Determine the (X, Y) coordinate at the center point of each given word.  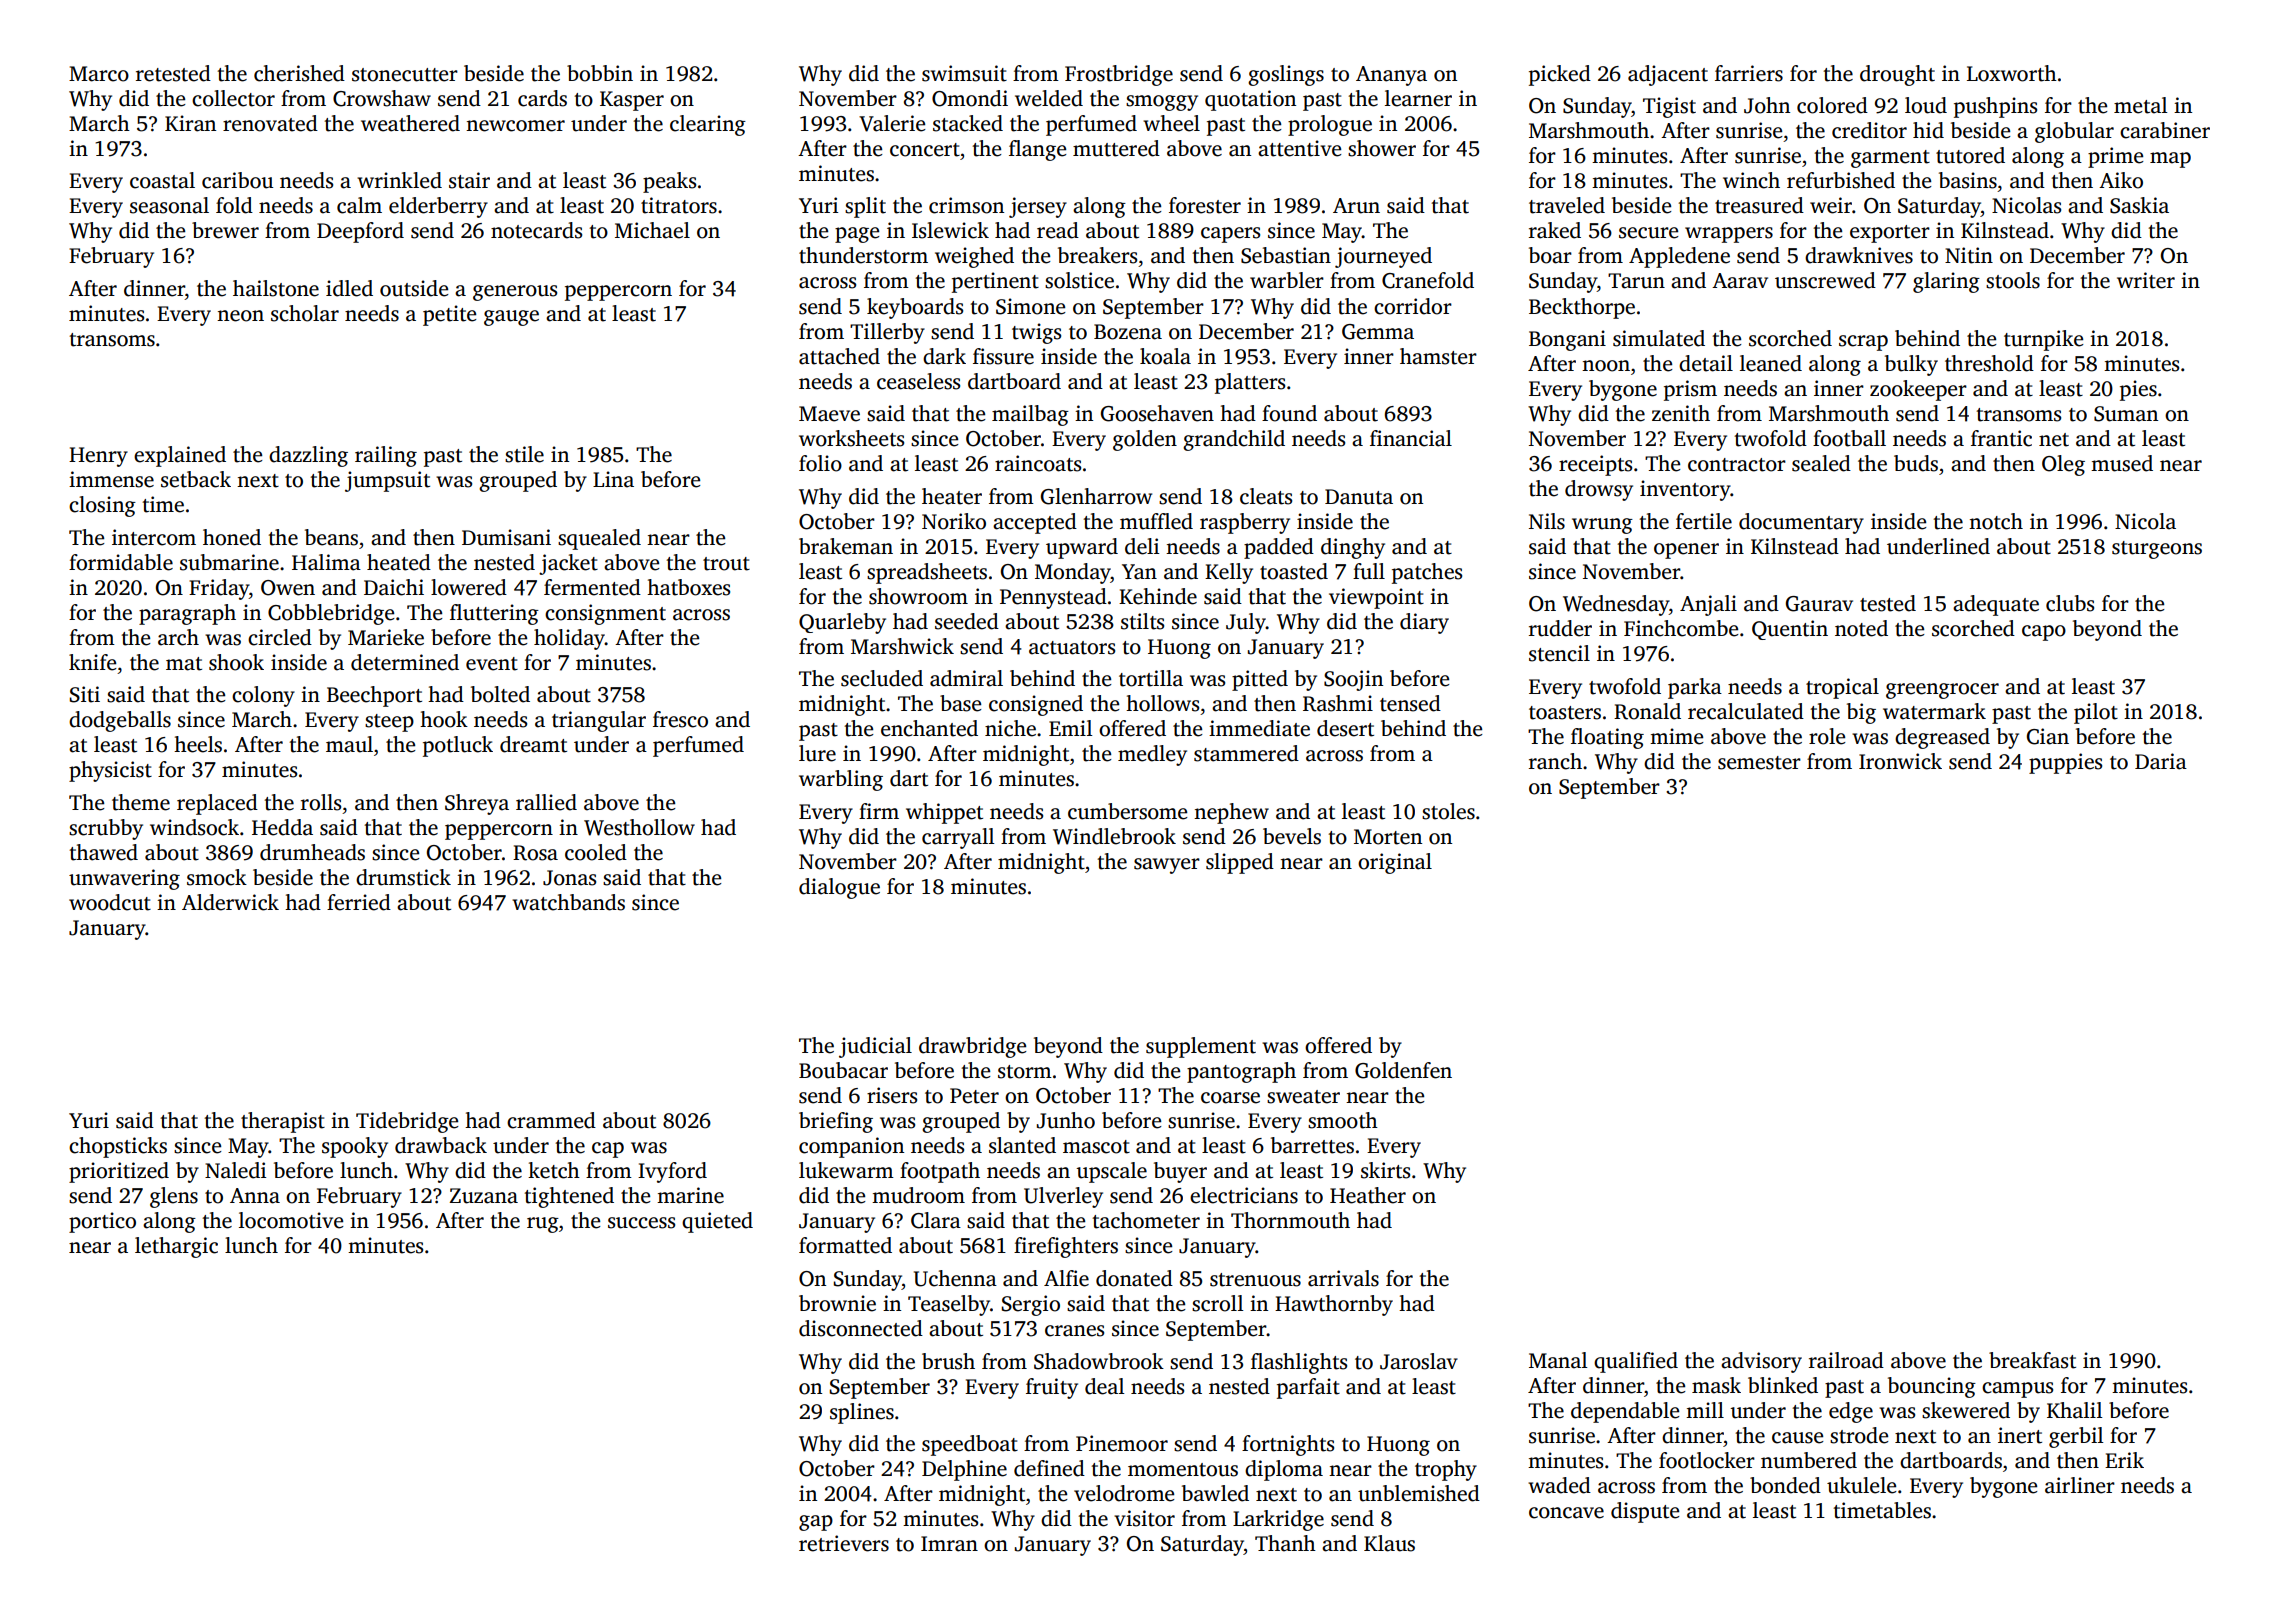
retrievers (844, 1543)
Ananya (1391, 76)
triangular (599, 721)
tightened (569, 1197)
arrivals (1343, 1278)
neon (240, 316)
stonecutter (405, 75)
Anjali (1708, 605)
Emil (1070, 728)
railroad (1846, 1360)
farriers (1749, 73)
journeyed (1383, 257)
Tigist (1669, 107)
